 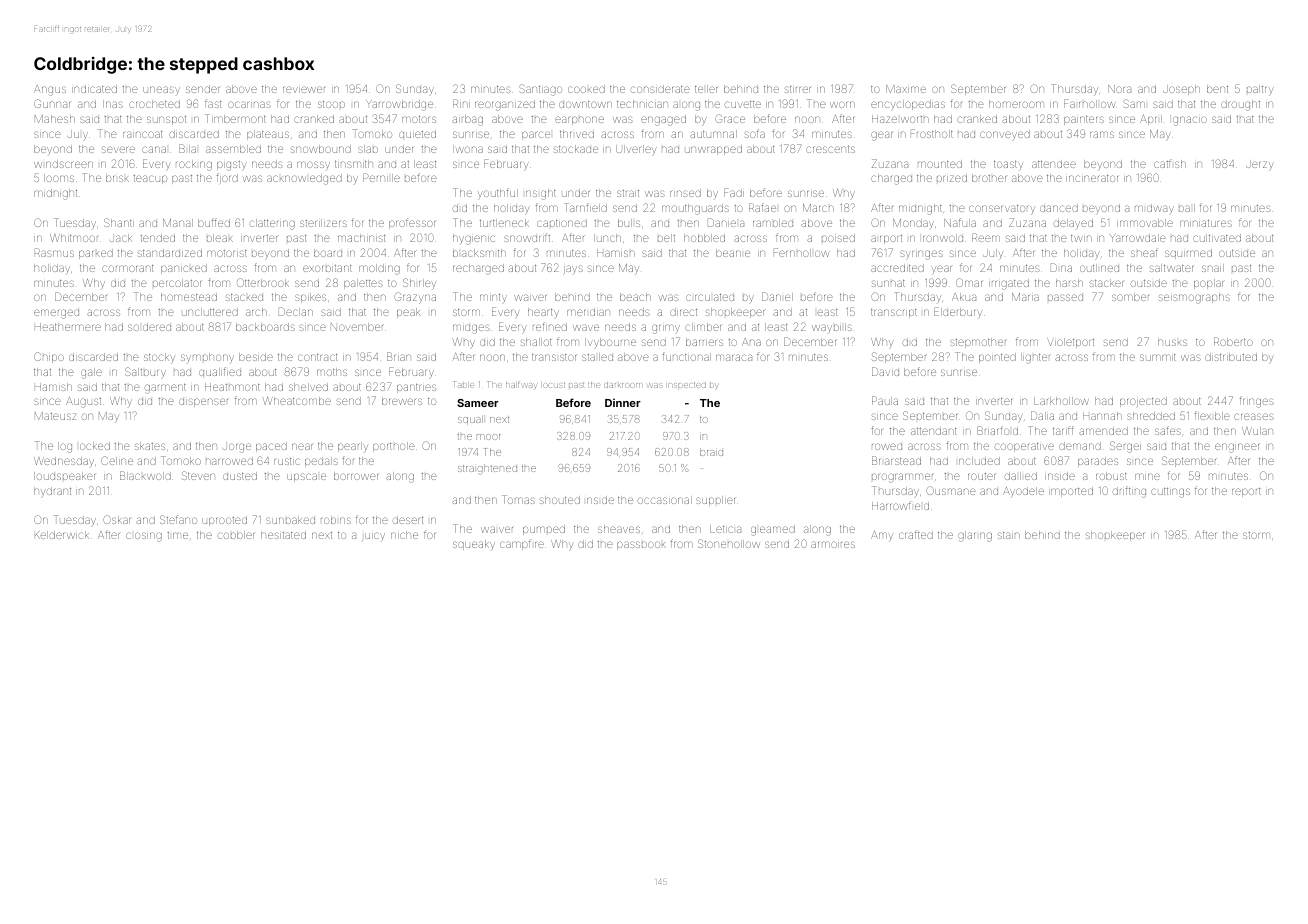 I want to click on sunhat, so click(x=888, y=283).
